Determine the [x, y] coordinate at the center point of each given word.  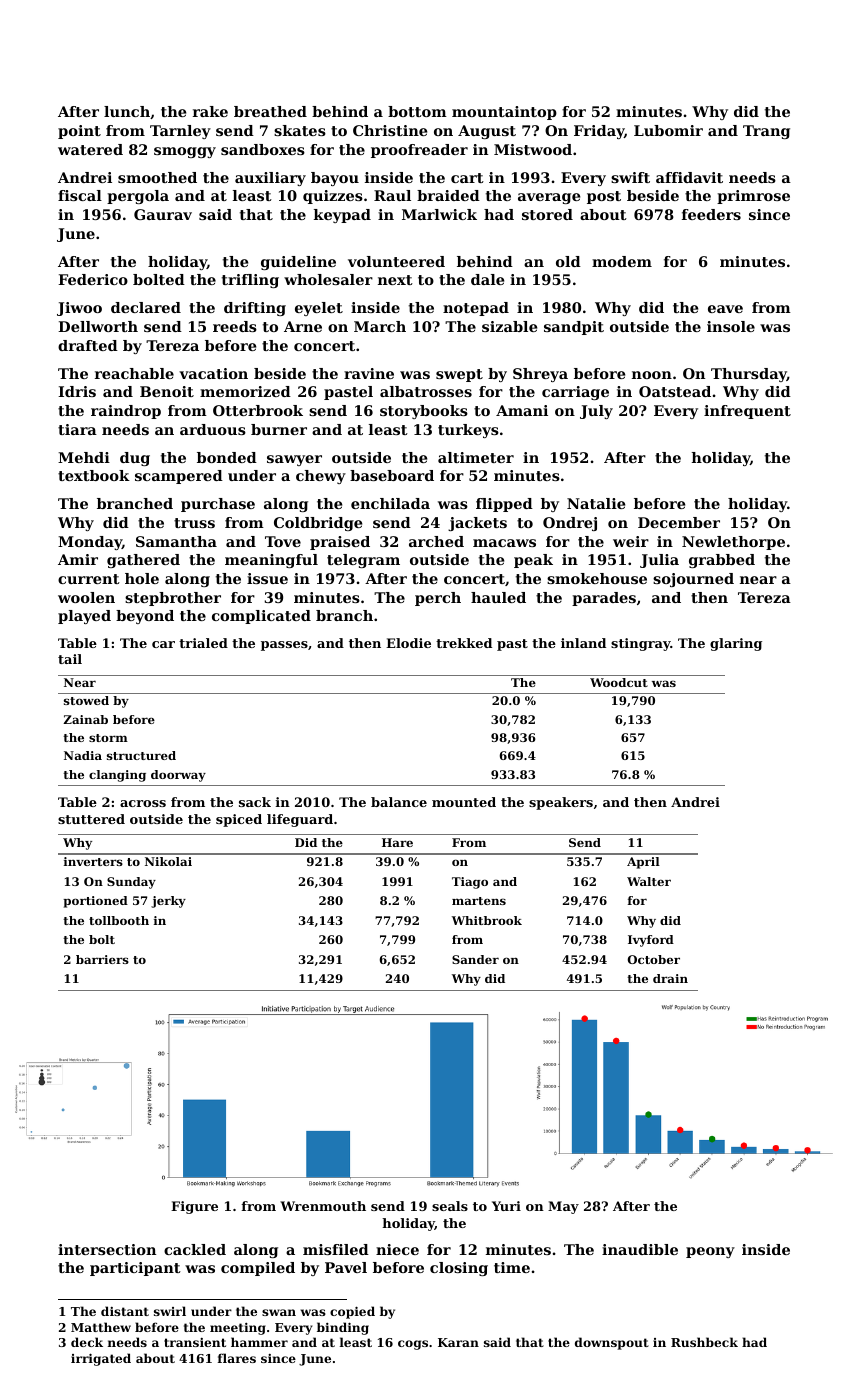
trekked [464, 643]
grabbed [722, 561]
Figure [194, 1207]
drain [670, 978]
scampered [179, 477]
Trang [766, 132]
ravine [369, 373]
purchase [218, 505]
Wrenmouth [323, 1206]
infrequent [747, 412]
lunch [127, 111]
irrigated [101, 1359]
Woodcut [619, 682]
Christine [390, 130]
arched [436, 541]
